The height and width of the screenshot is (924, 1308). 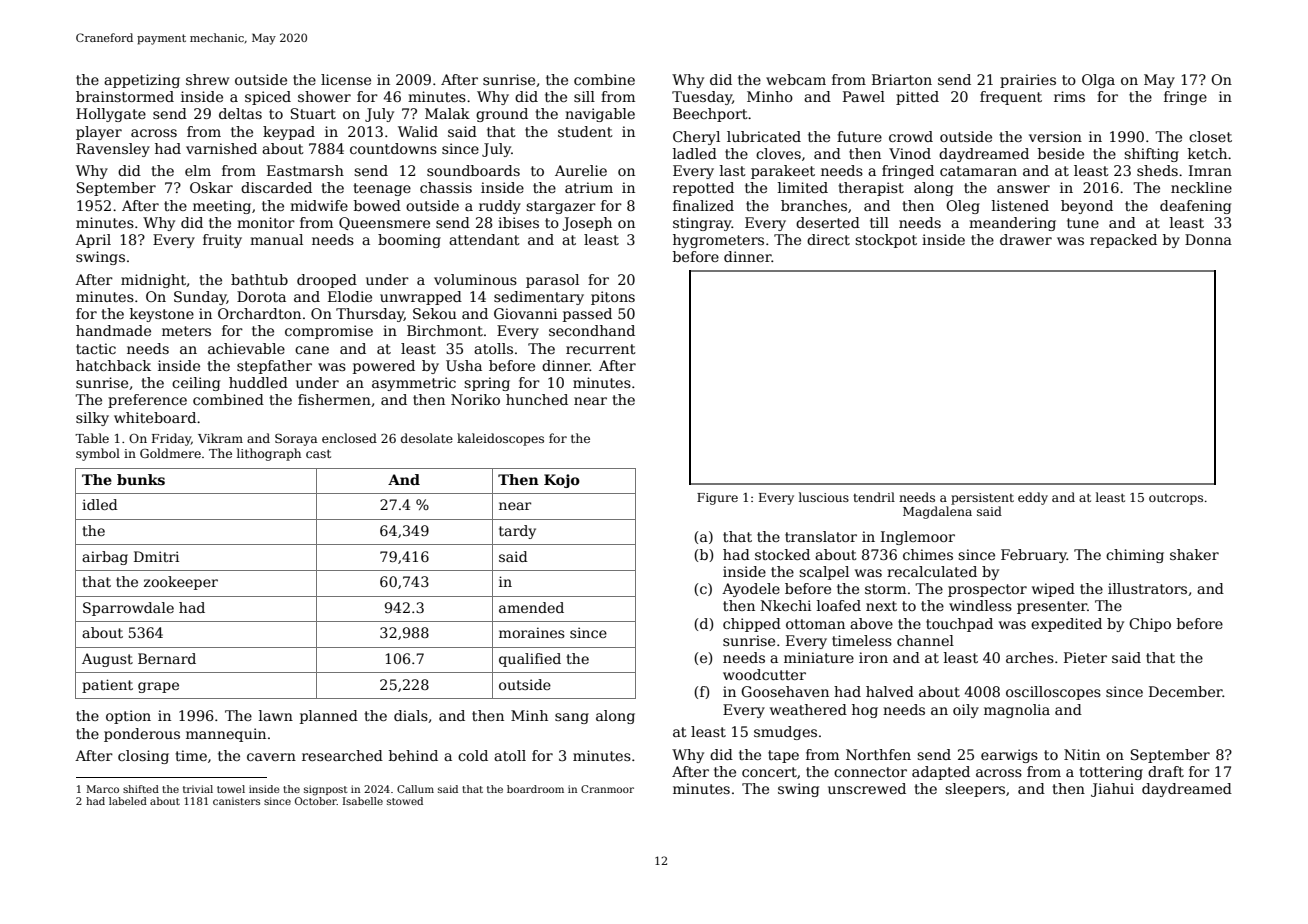 What do you see at coordinates (867, 788) in the screenshot?
I see `unscrewed` at bounding box center [867, 788].
